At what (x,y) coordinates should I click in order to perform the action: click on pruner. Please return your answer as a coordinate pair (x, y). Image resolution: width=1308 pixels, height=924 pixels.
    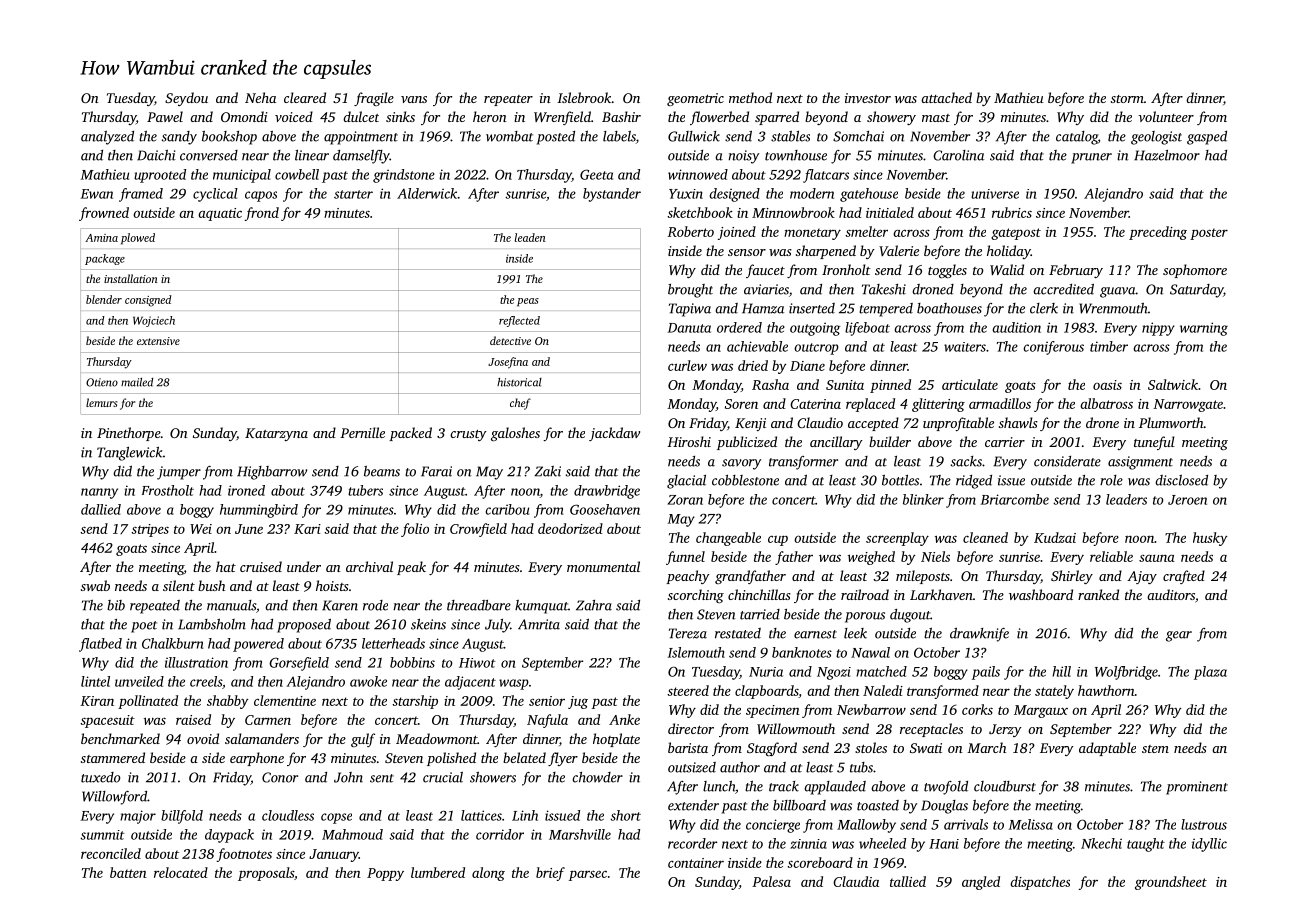
    Looking at the image, I should click on (1091, 158).
